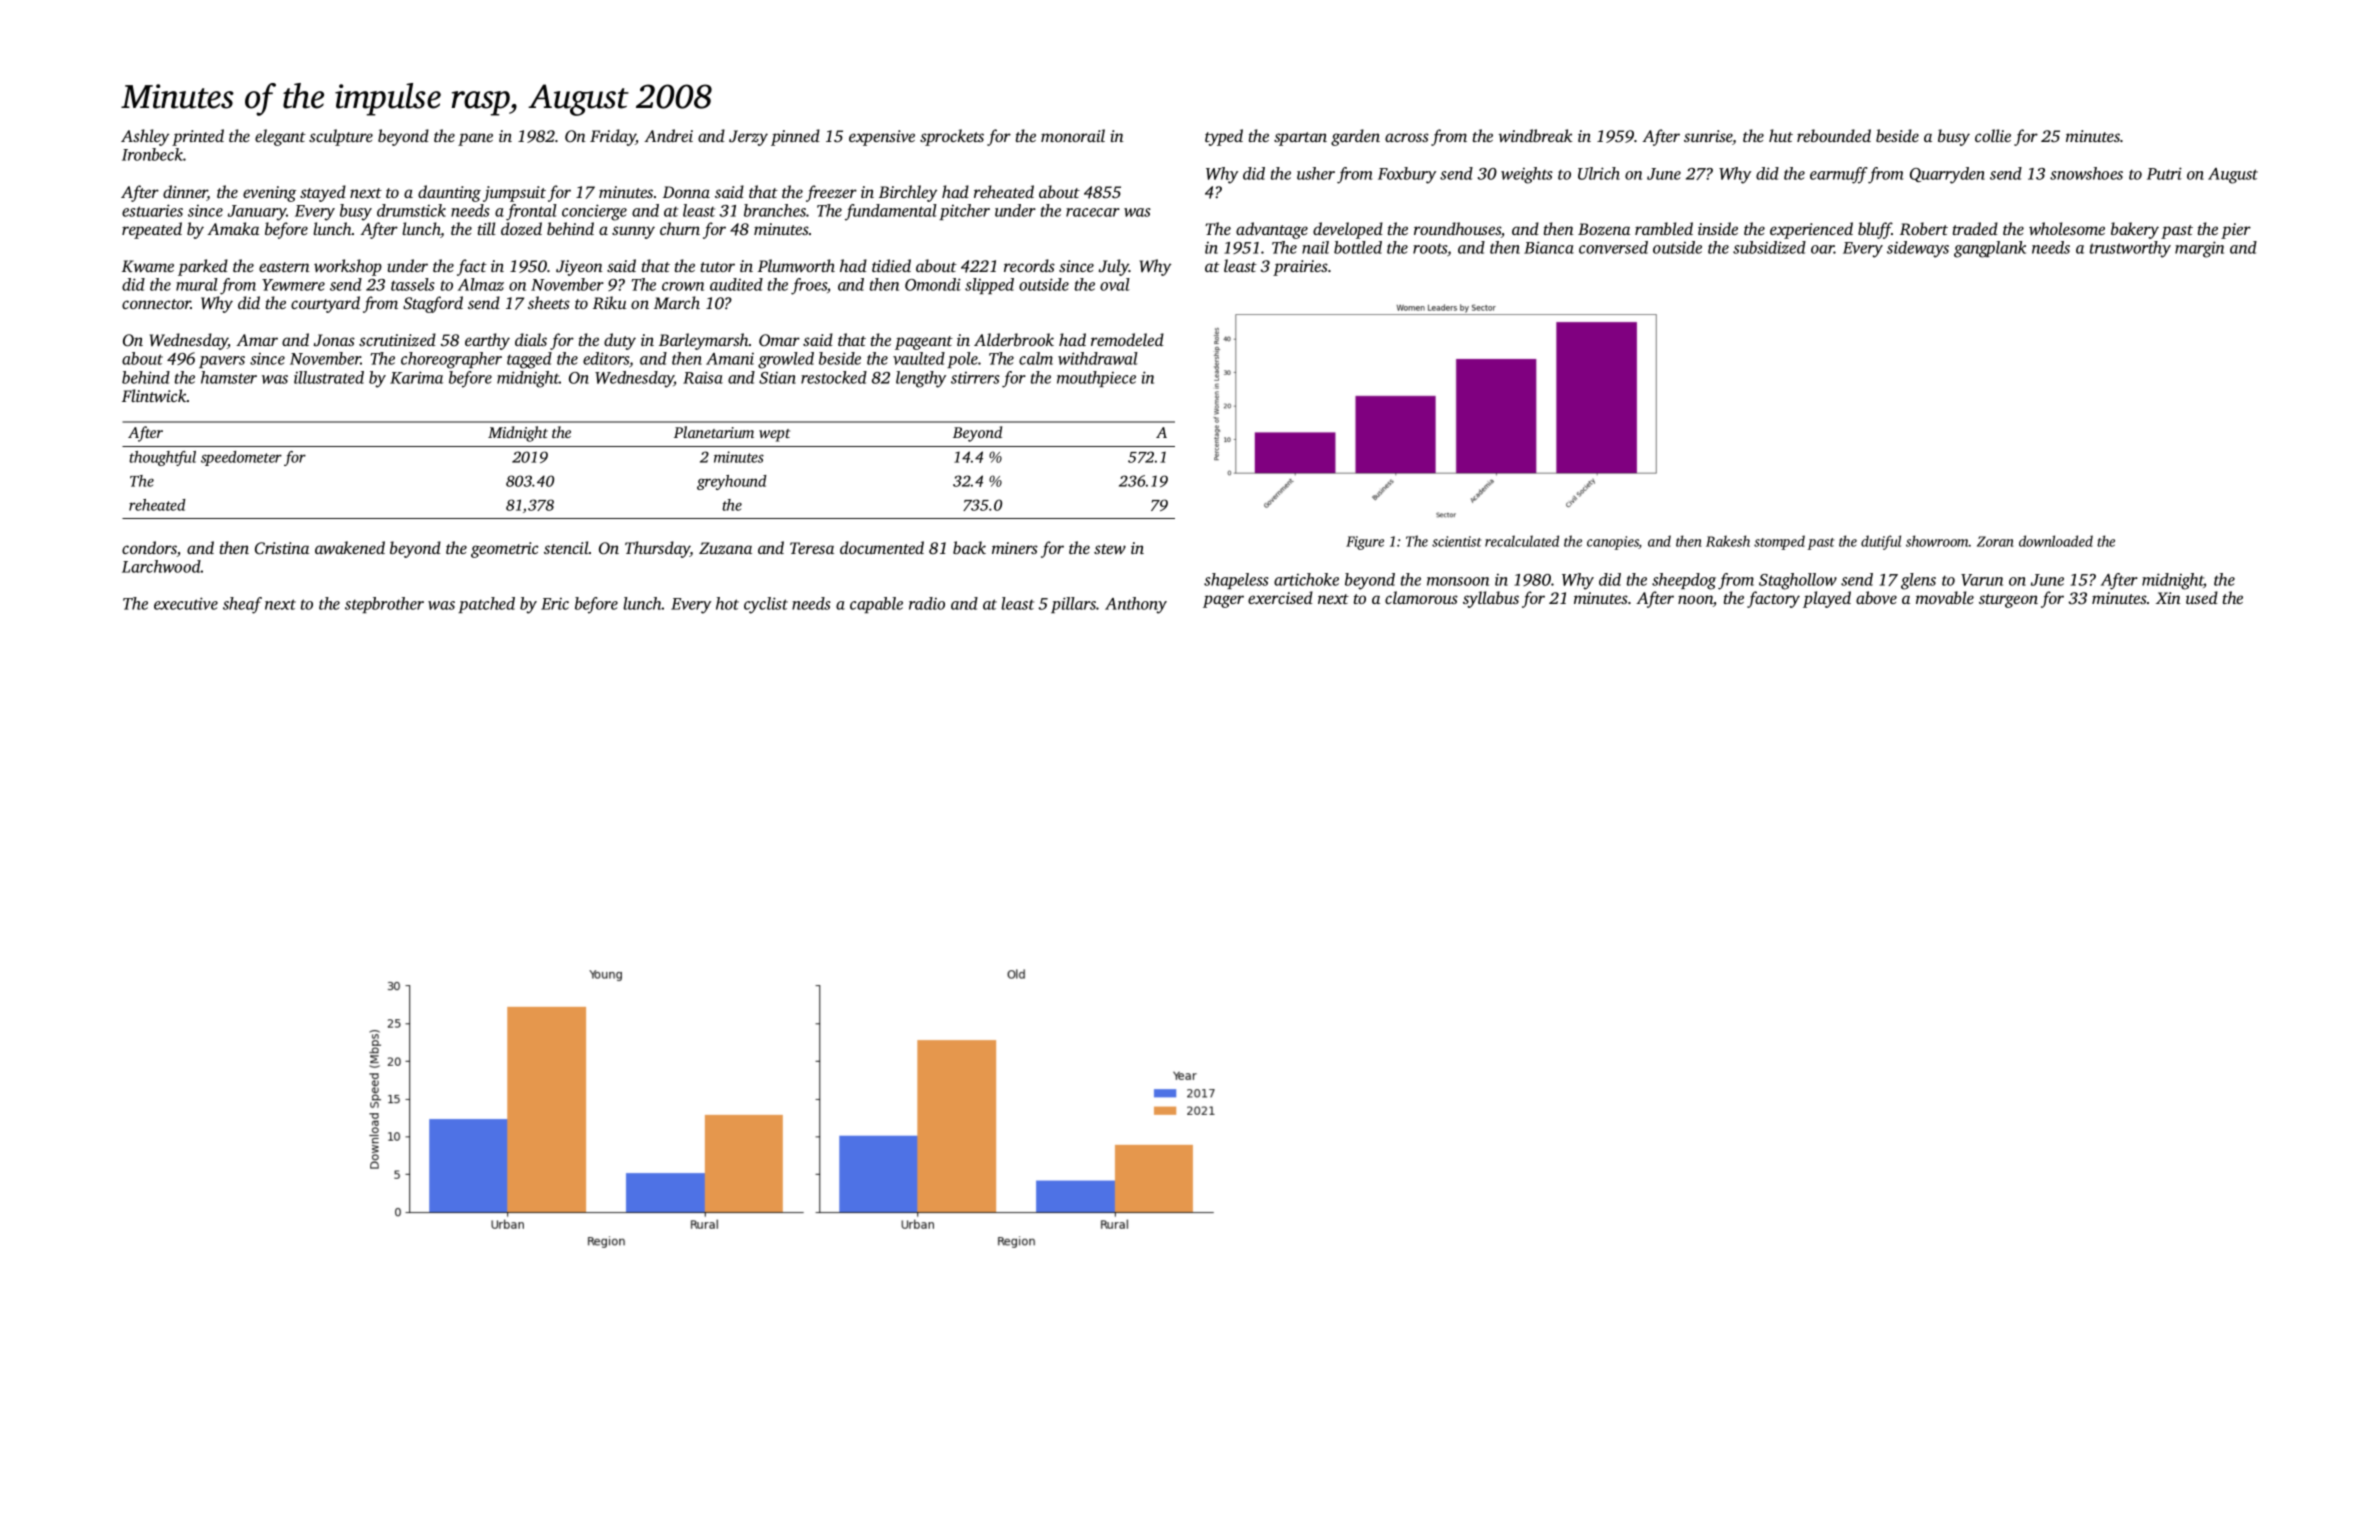 This screenshot has width=2380, height=1540. I want to click on back, so click(969, 547).
